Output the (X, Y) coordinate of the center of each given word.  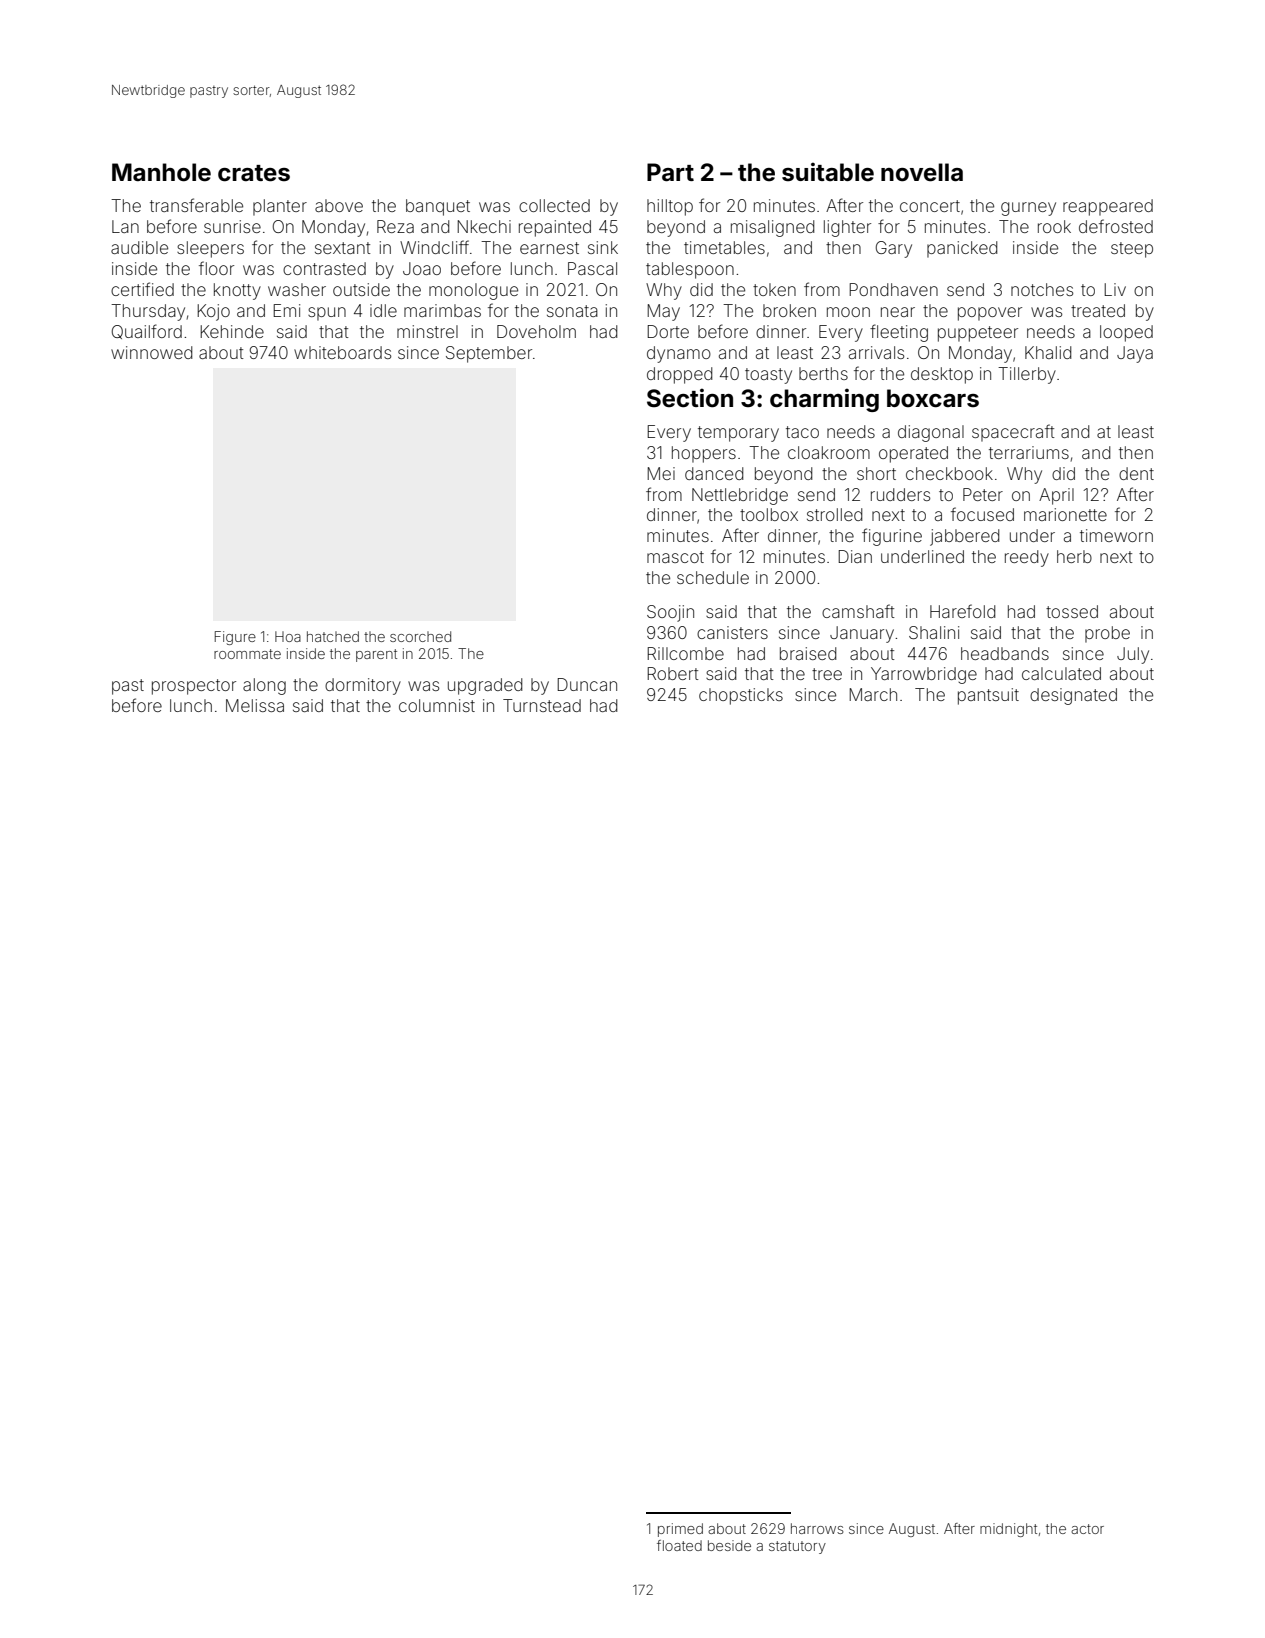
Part (670, 172)
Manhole (161, 172)
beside (729, 1545)
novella (922, 172)
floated (679, 1545)
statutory (797, 1547)
